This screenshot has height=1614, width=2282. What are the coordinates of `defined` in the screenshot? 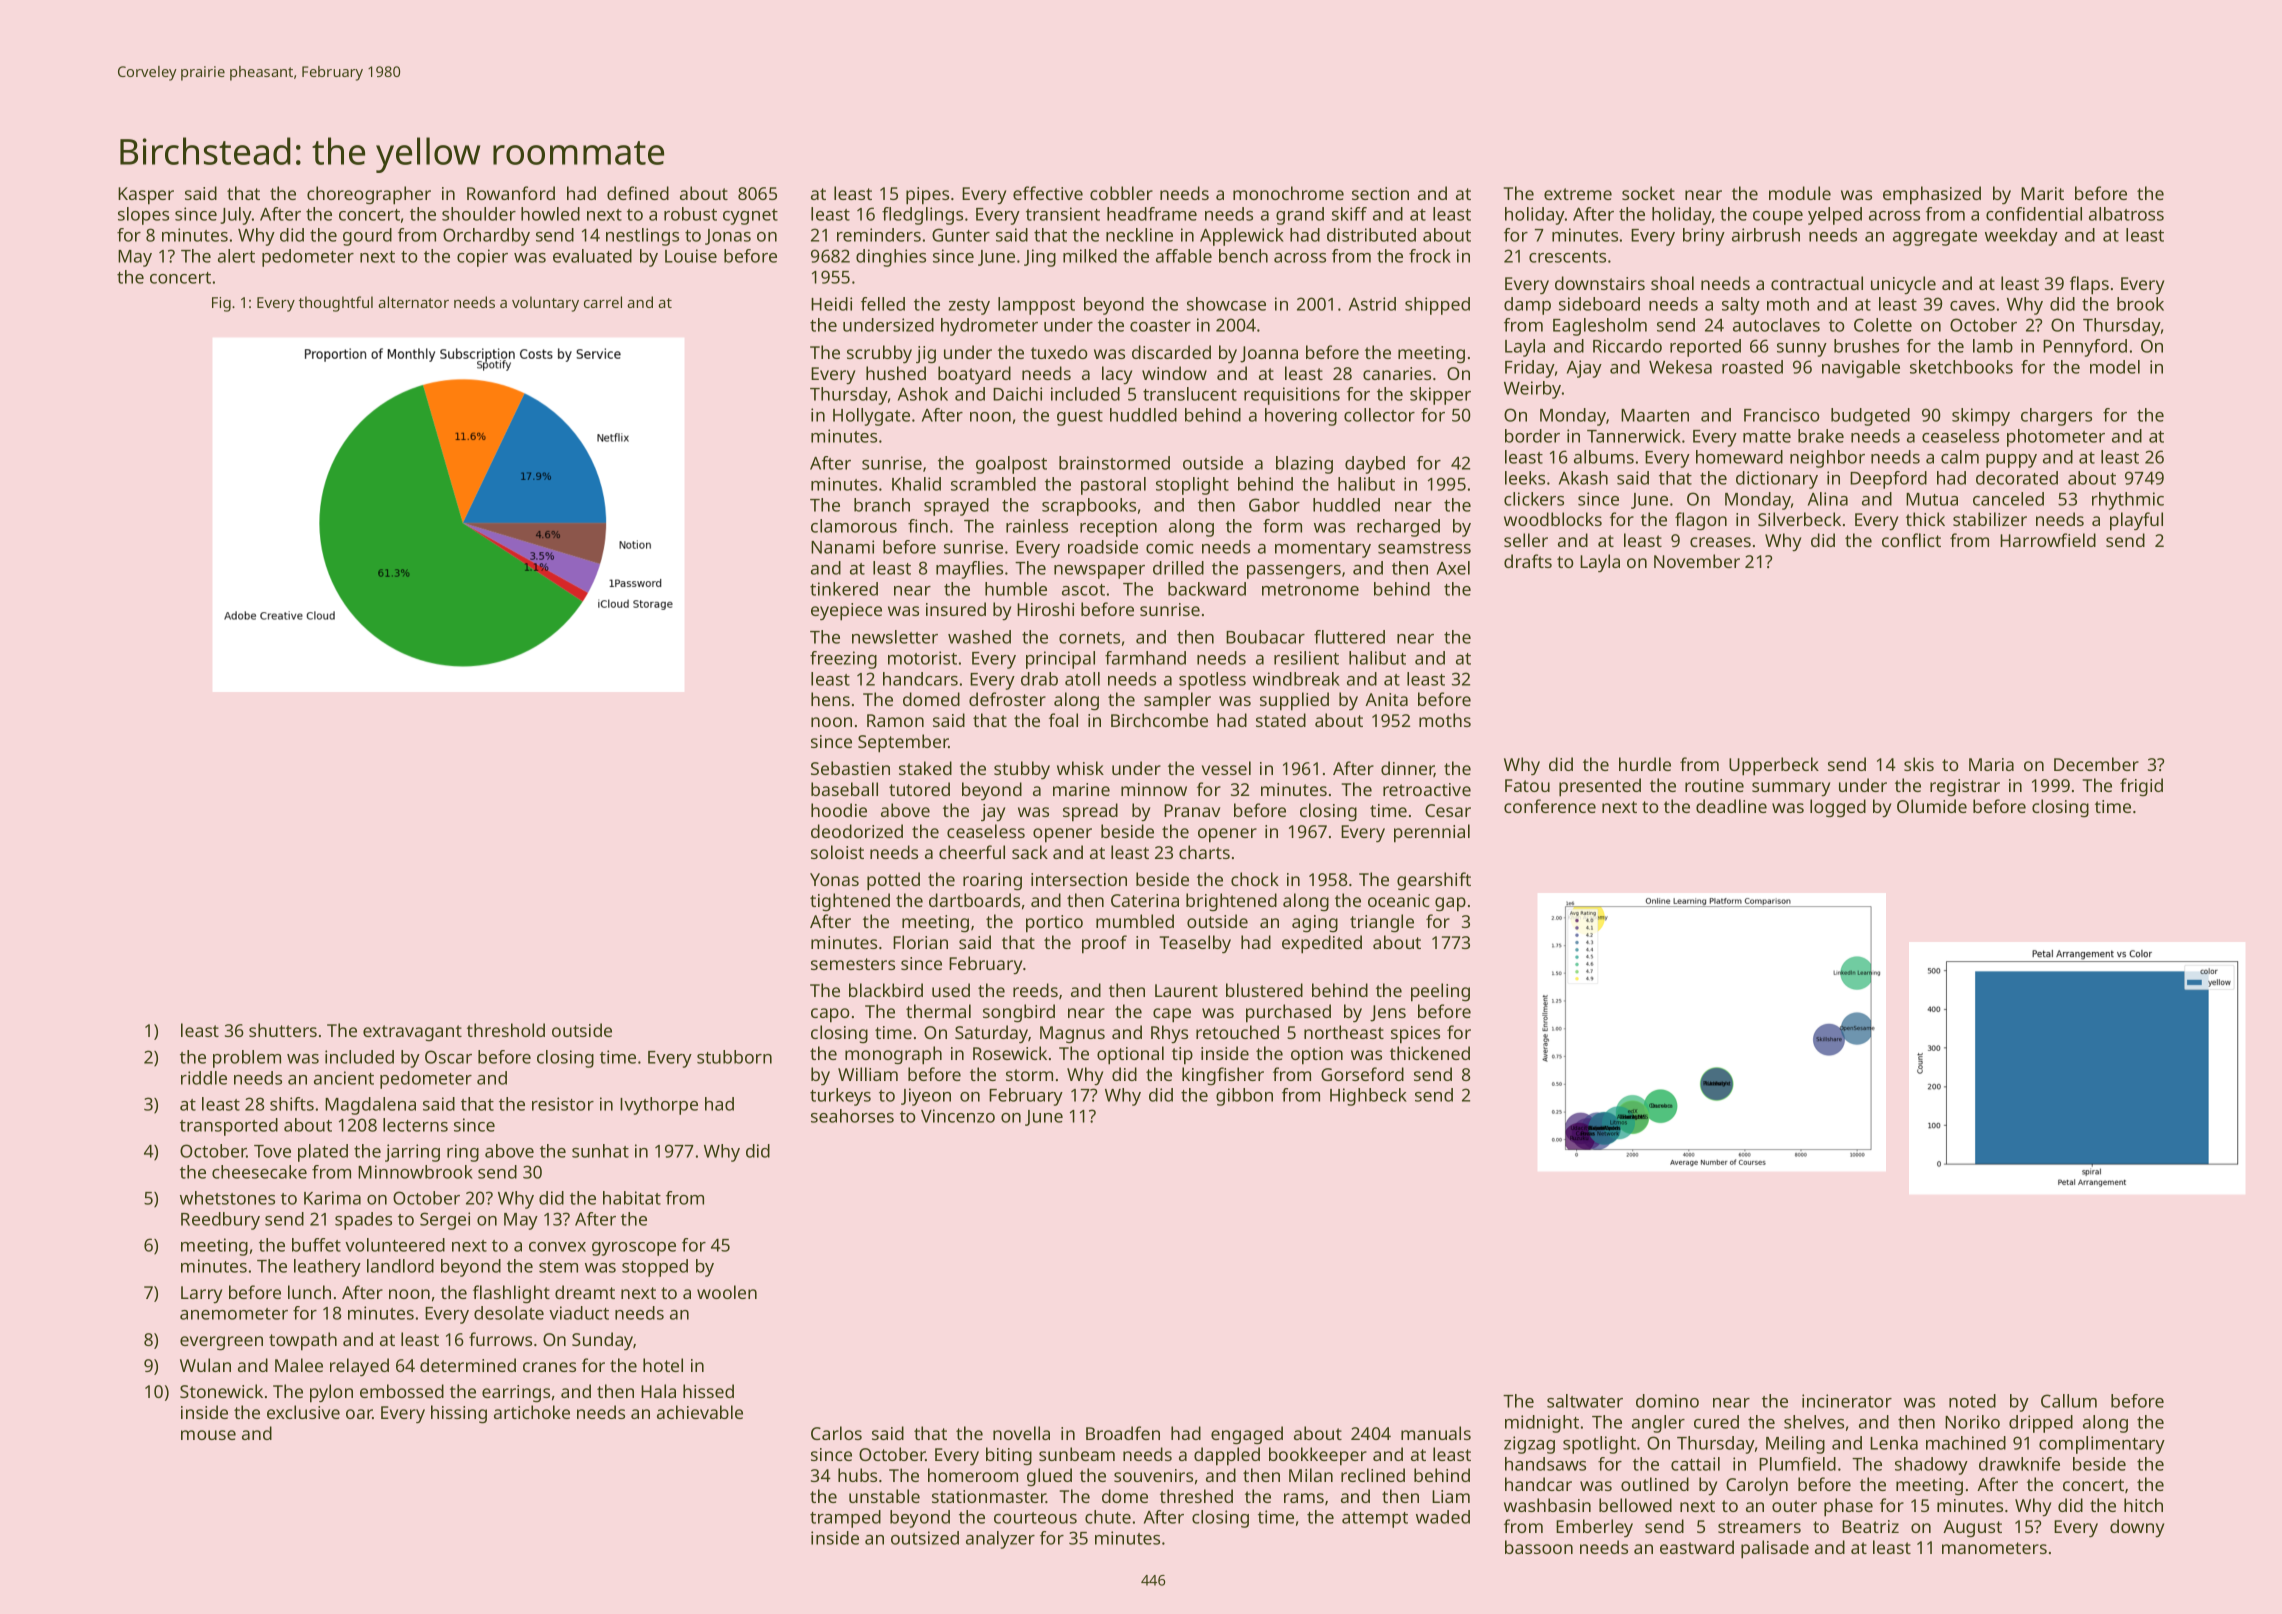 It's located at (638, 193).
